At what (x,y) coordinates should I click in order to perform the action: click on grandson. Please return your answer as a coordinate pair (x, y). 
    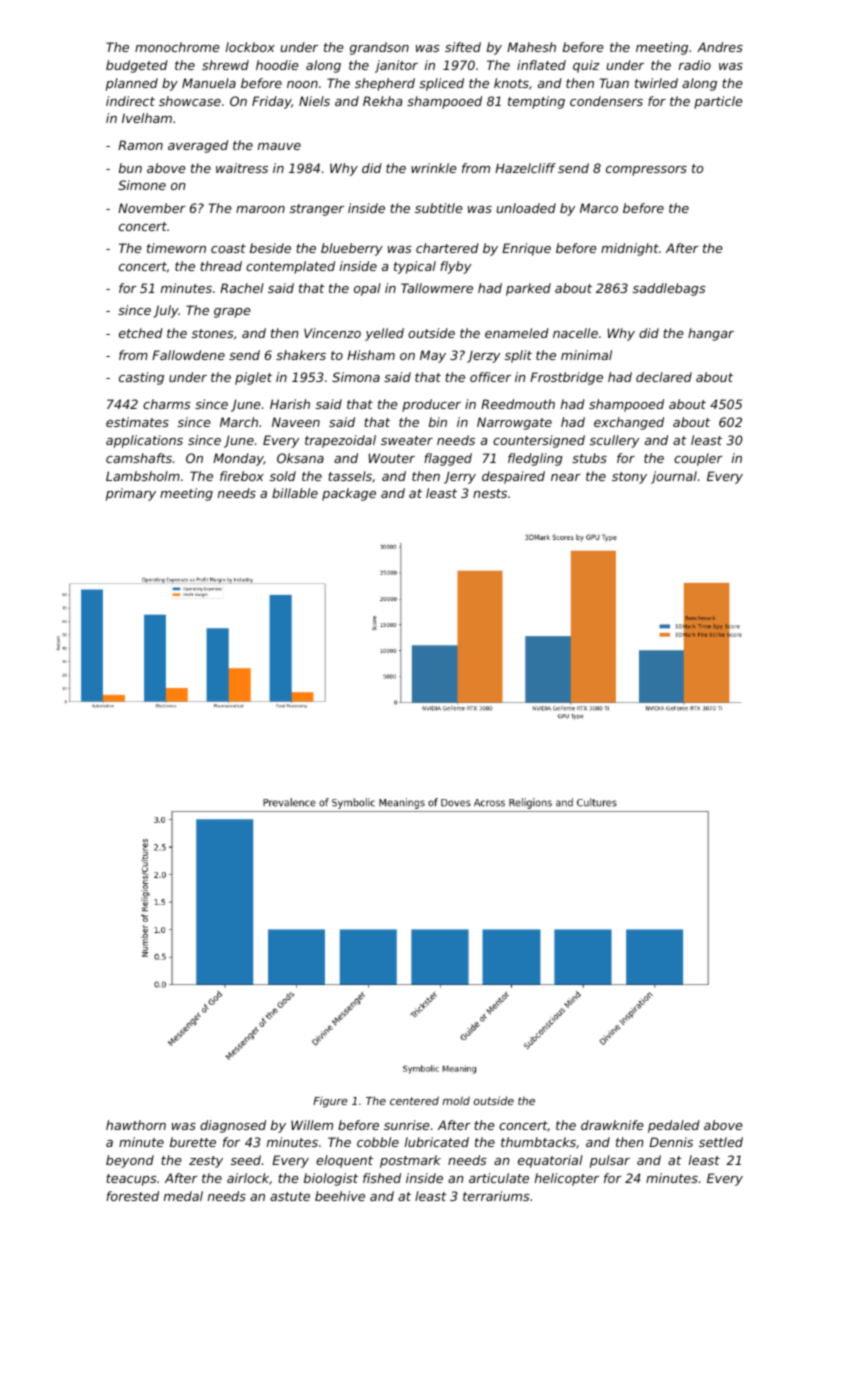
    Looking at the image, I should click on (379, 48).
